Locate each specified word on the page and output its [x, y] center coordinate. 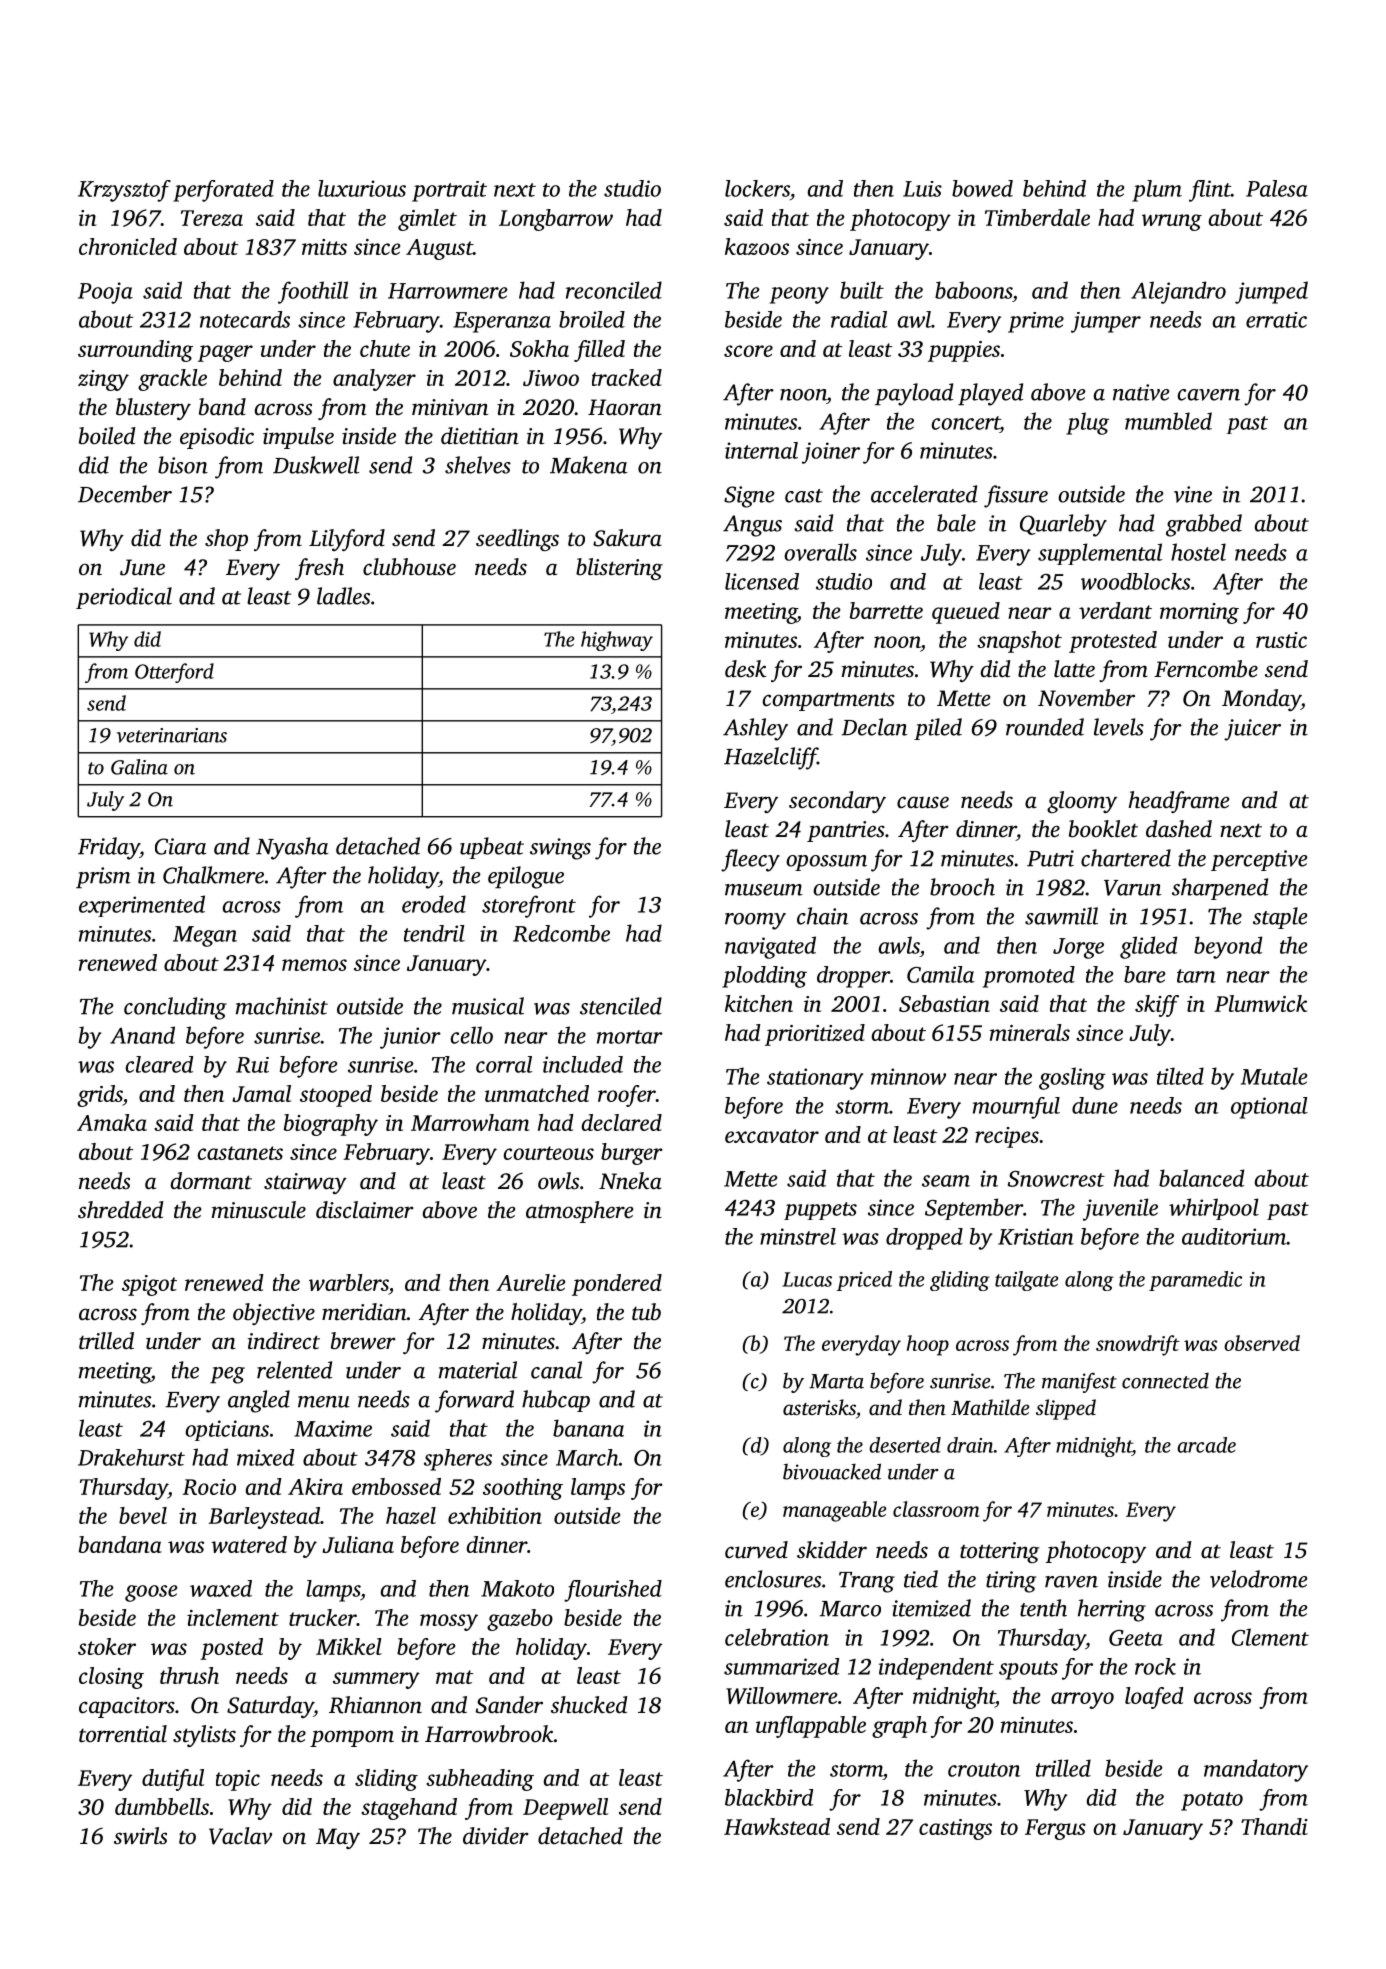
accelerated [924, 494]
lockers [757, 188]
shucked [589, 1705]
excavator [772, 1136]
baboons [973, 290]
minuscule [259, 1210]
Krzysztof [124, 191]
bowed [982, 188]
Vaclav [240, 1836]
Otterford [174, 673]
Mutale [1274, 1076]
